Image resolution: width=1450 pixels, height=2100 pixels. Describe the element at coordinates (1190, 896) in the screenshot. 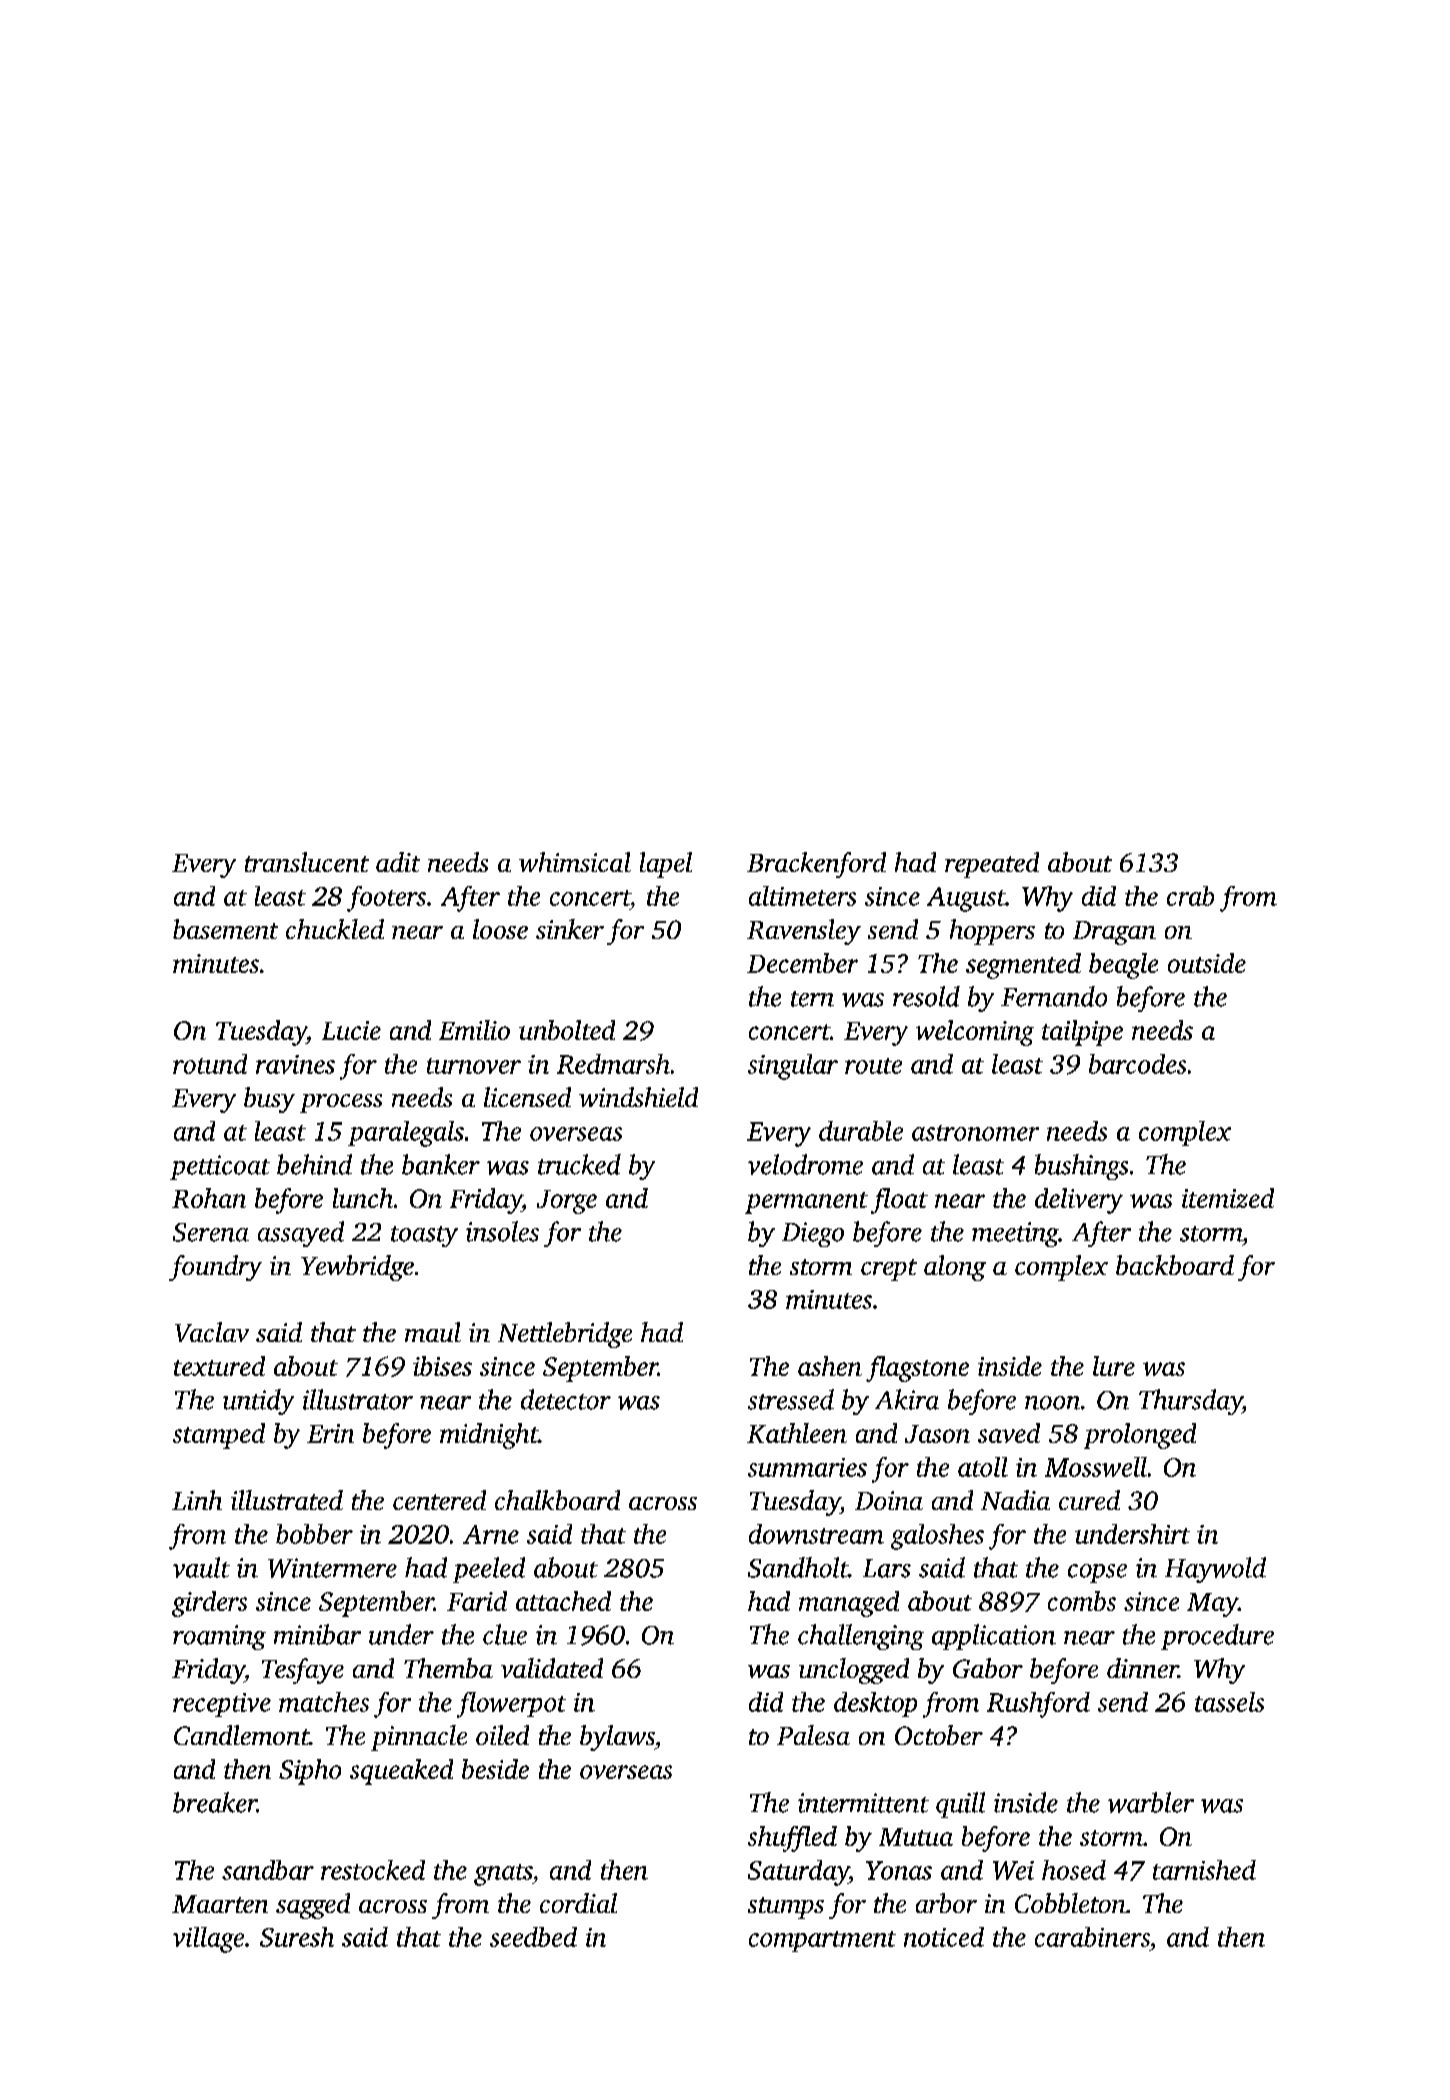

I see `crab` at that location.
